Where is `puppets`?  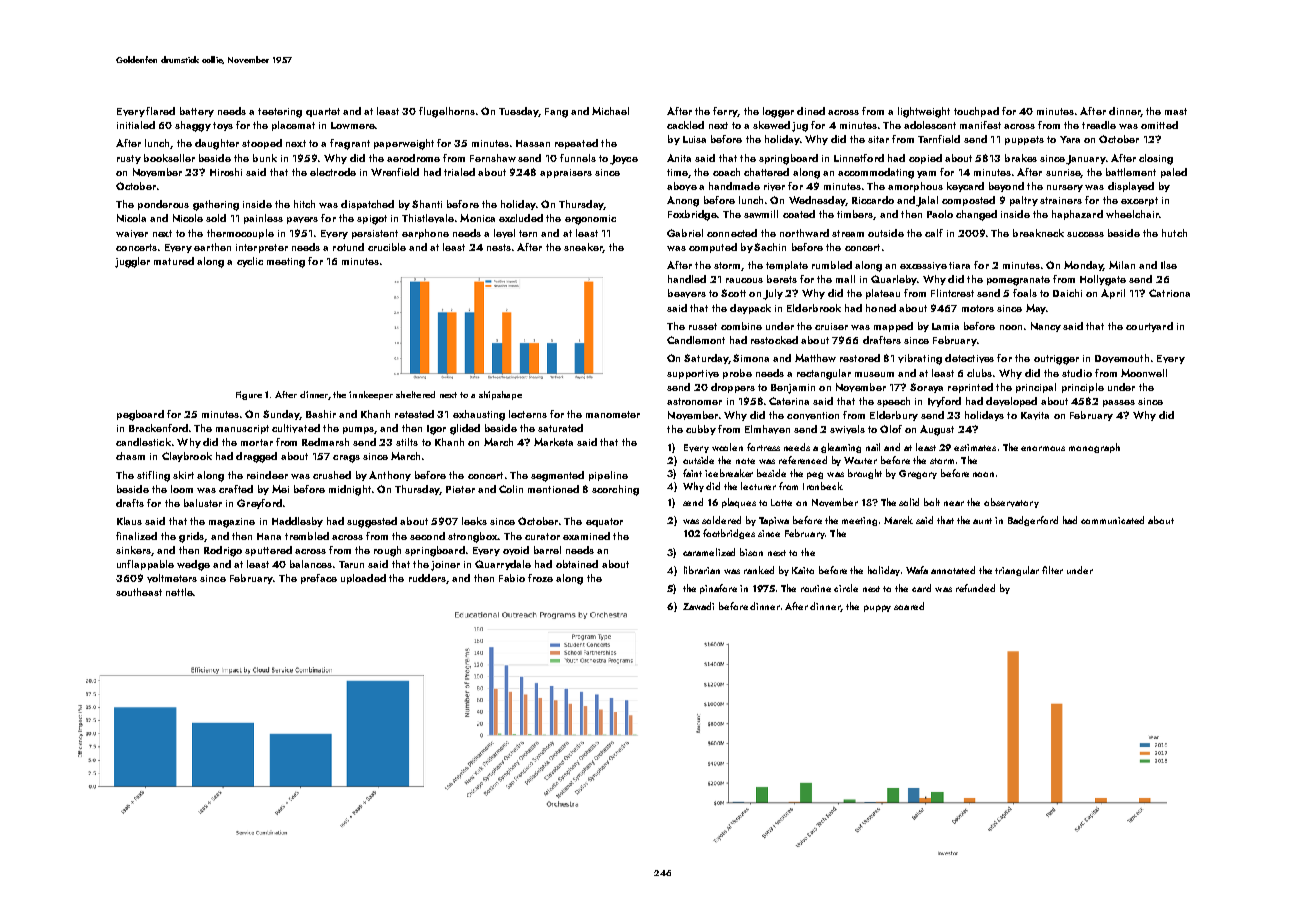 puppets is located at coordinates (1024, 140).
